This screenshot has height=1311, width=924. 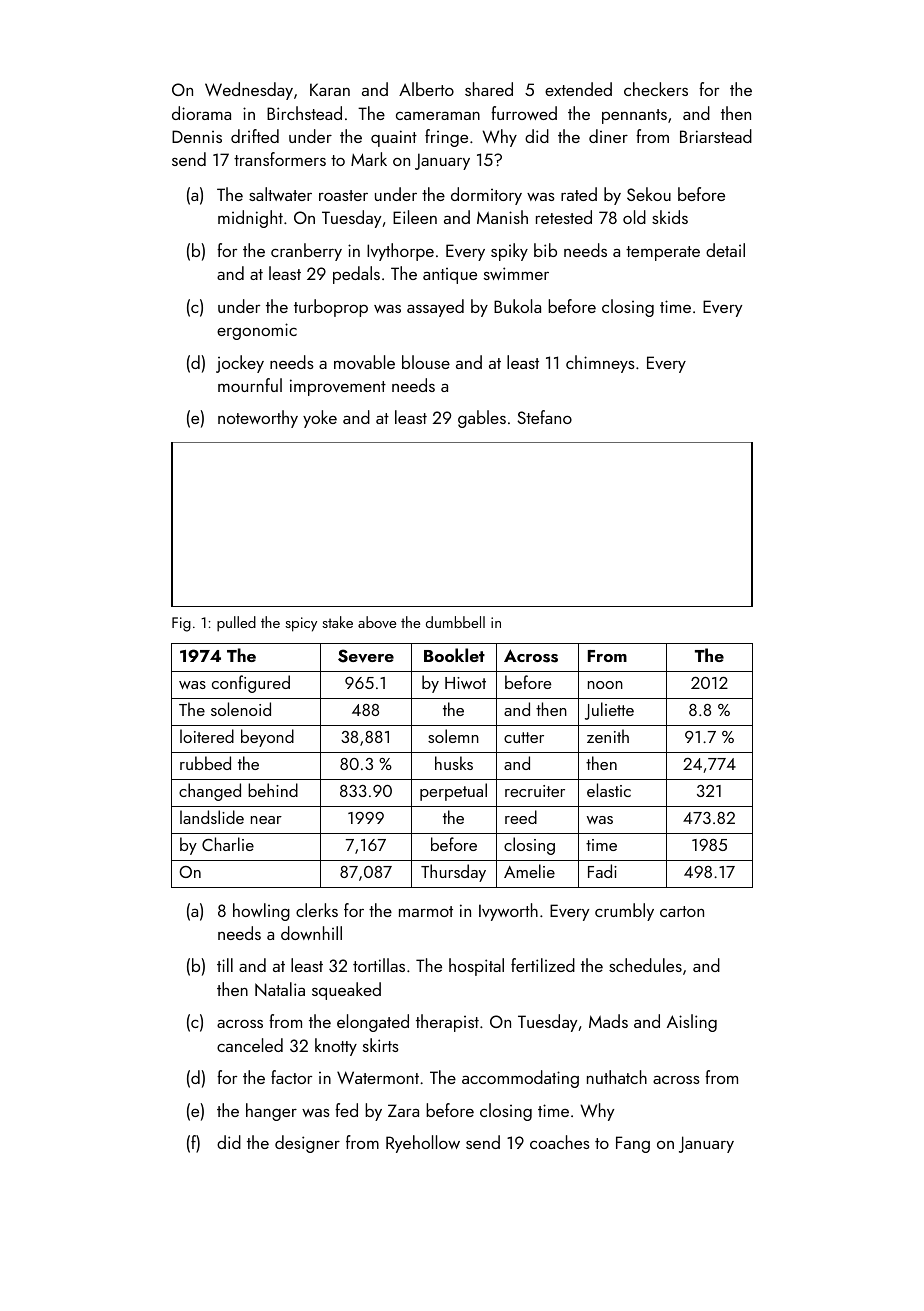 What do you see at coordinates (656, 89) in the screenshot?
I see `checkers` at bounding box center [656, 89].
